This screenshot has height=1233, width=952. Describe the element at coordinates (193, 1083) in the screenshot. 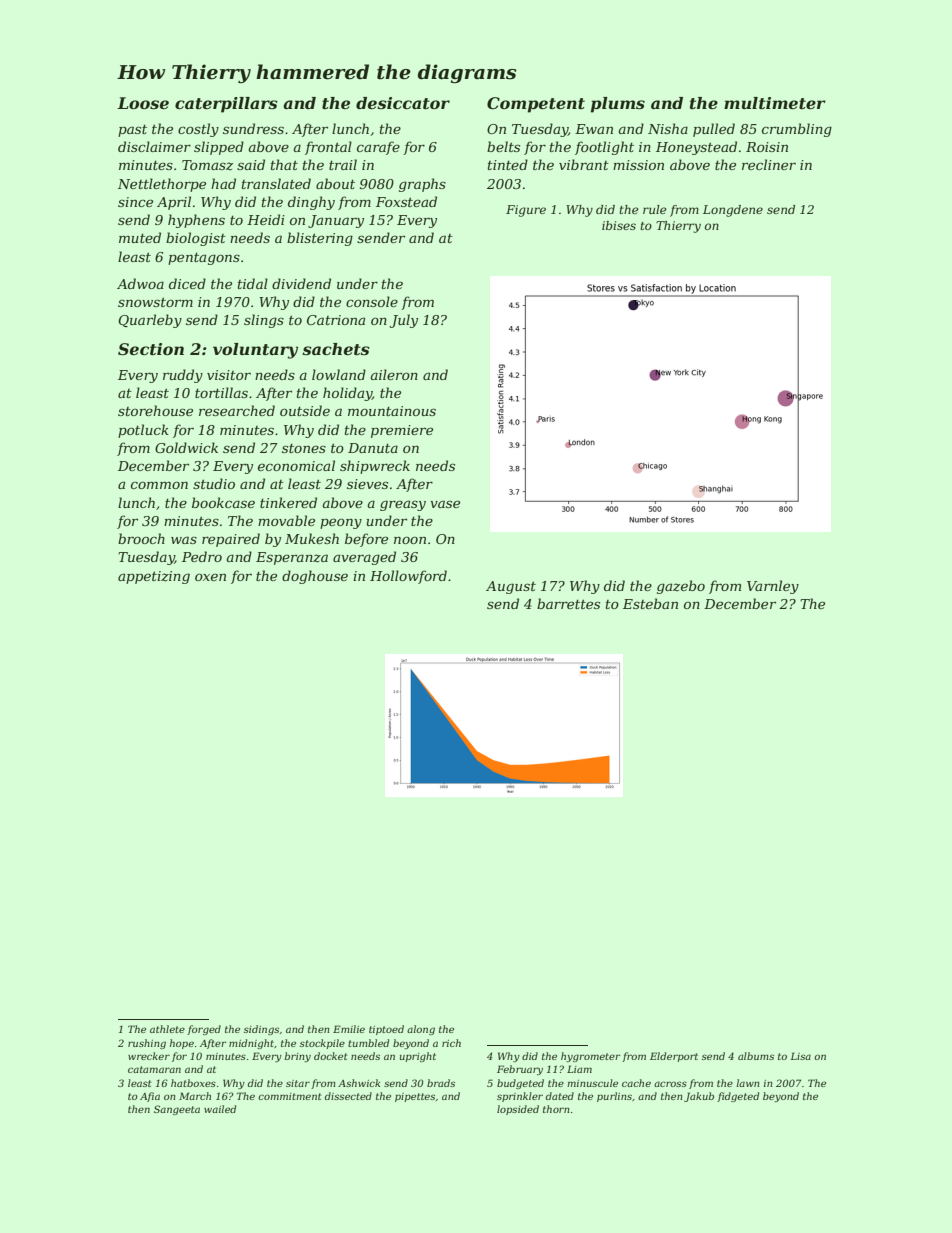

I see `hatboxes` at that location.
